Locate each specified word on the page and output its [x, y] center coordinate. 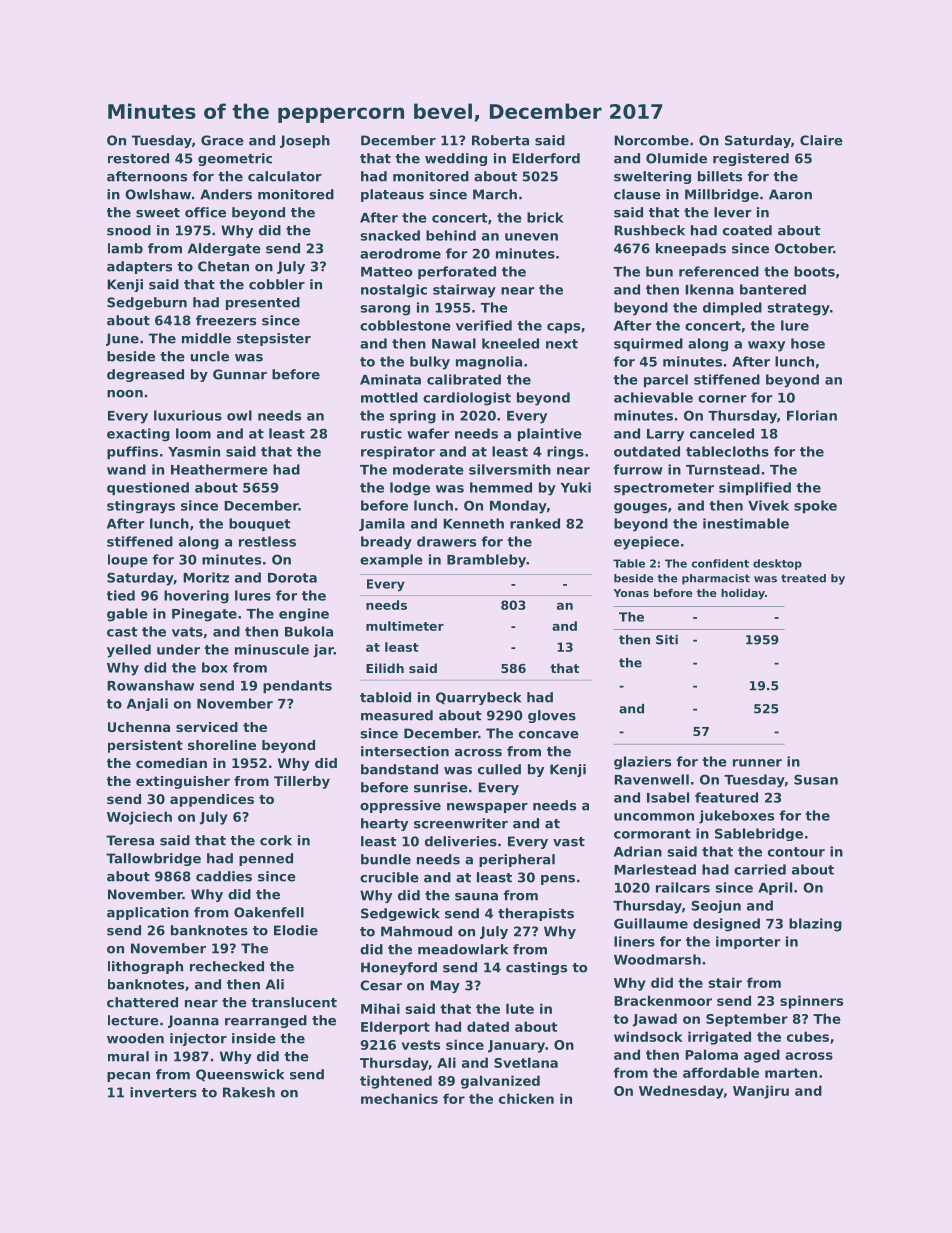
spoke [815, 507]
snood [129, 230]
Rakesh [249, 1092]
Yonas [631, 593]
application [148, 913]
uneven [531, 237]
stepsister [274, 339]
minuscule [272, 649]
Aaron [790, 194]
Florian [812, 415]
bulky [430, 363]
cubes [808, 1036]
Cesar [381, 985]
